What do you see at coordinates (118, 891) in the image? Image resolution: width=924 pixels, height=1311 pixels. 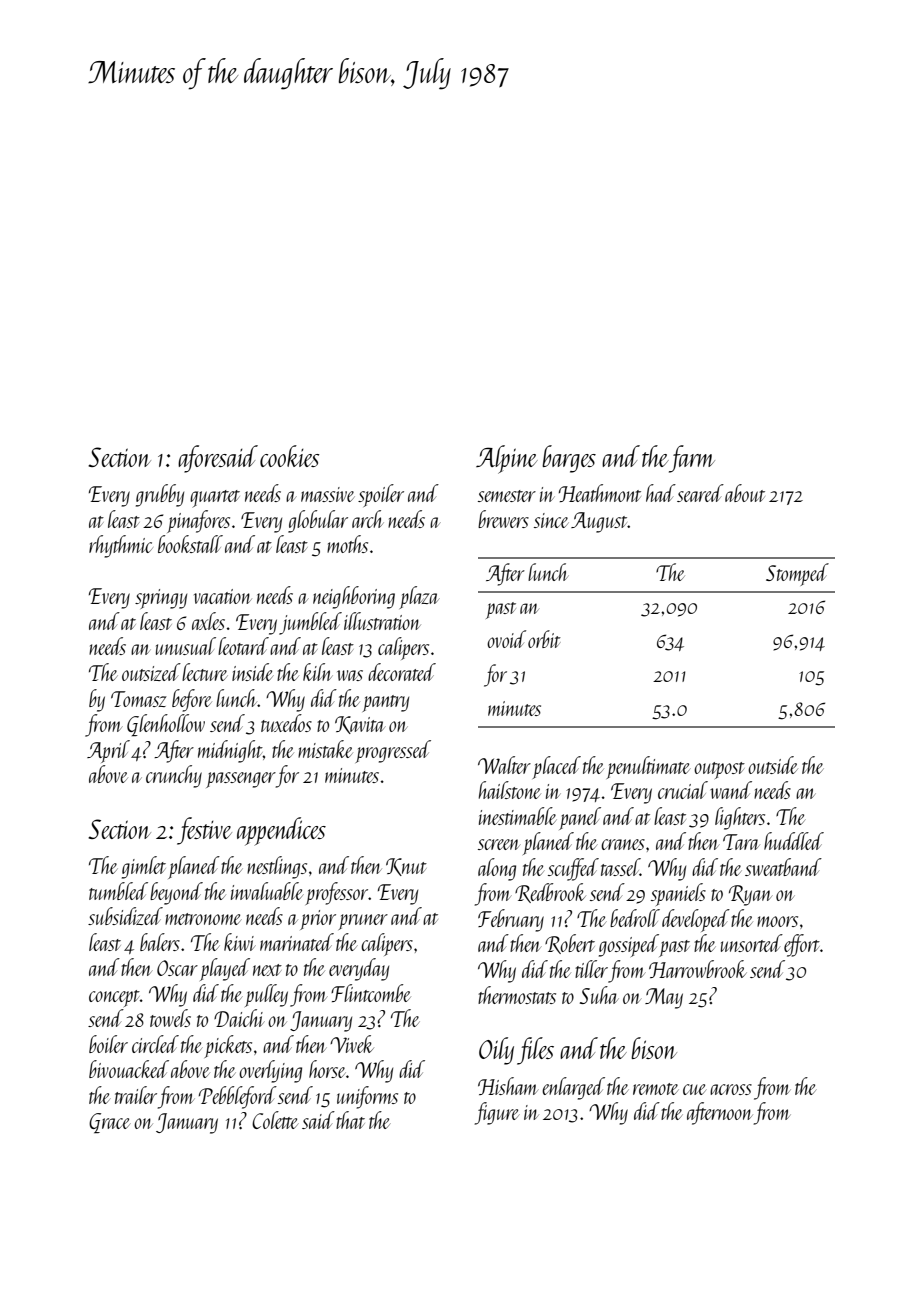 I see `tumbled` at bounding box center [118, 891].
